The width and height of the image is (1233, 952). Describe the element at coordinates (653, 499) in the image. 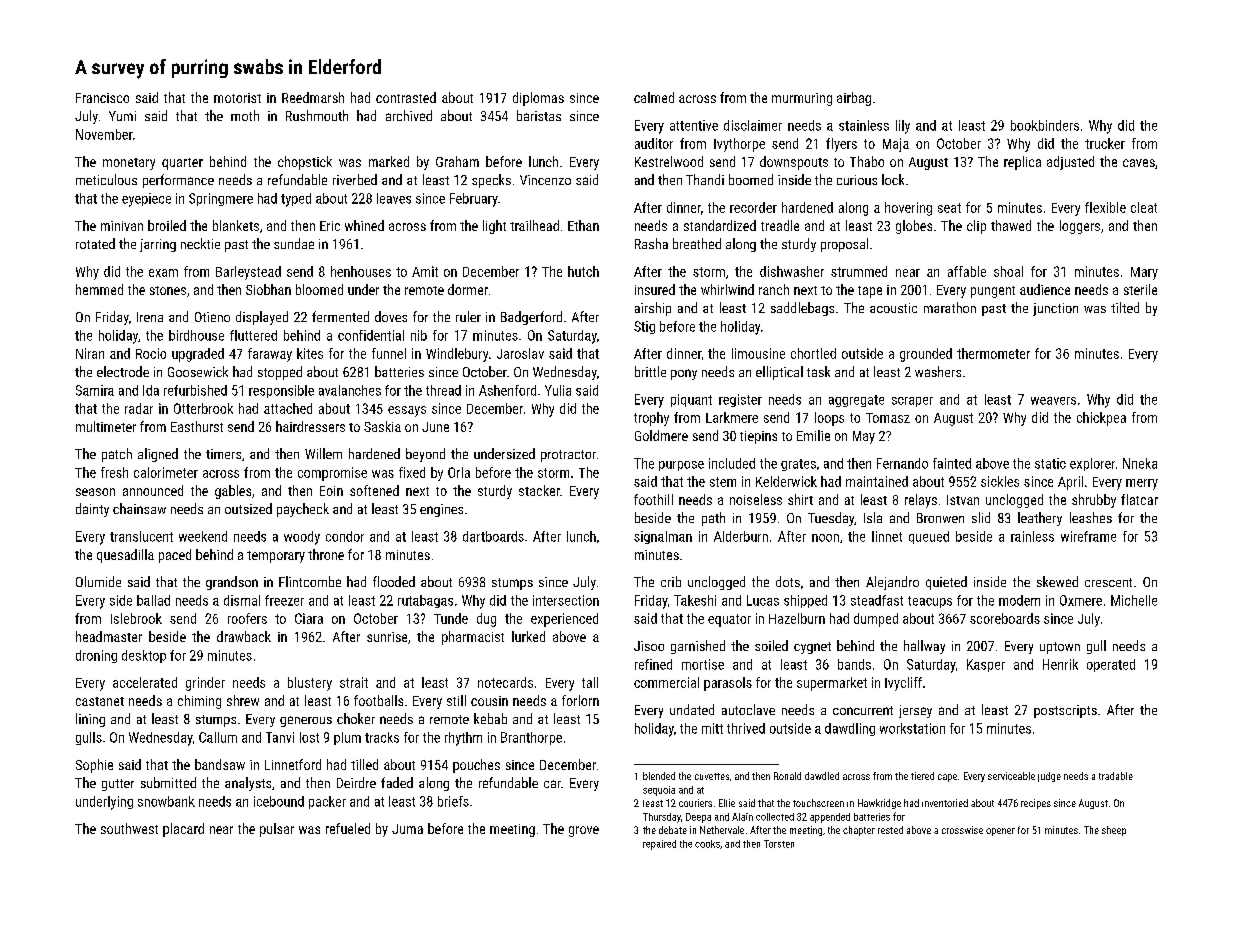

I see `foothill` at that location.
